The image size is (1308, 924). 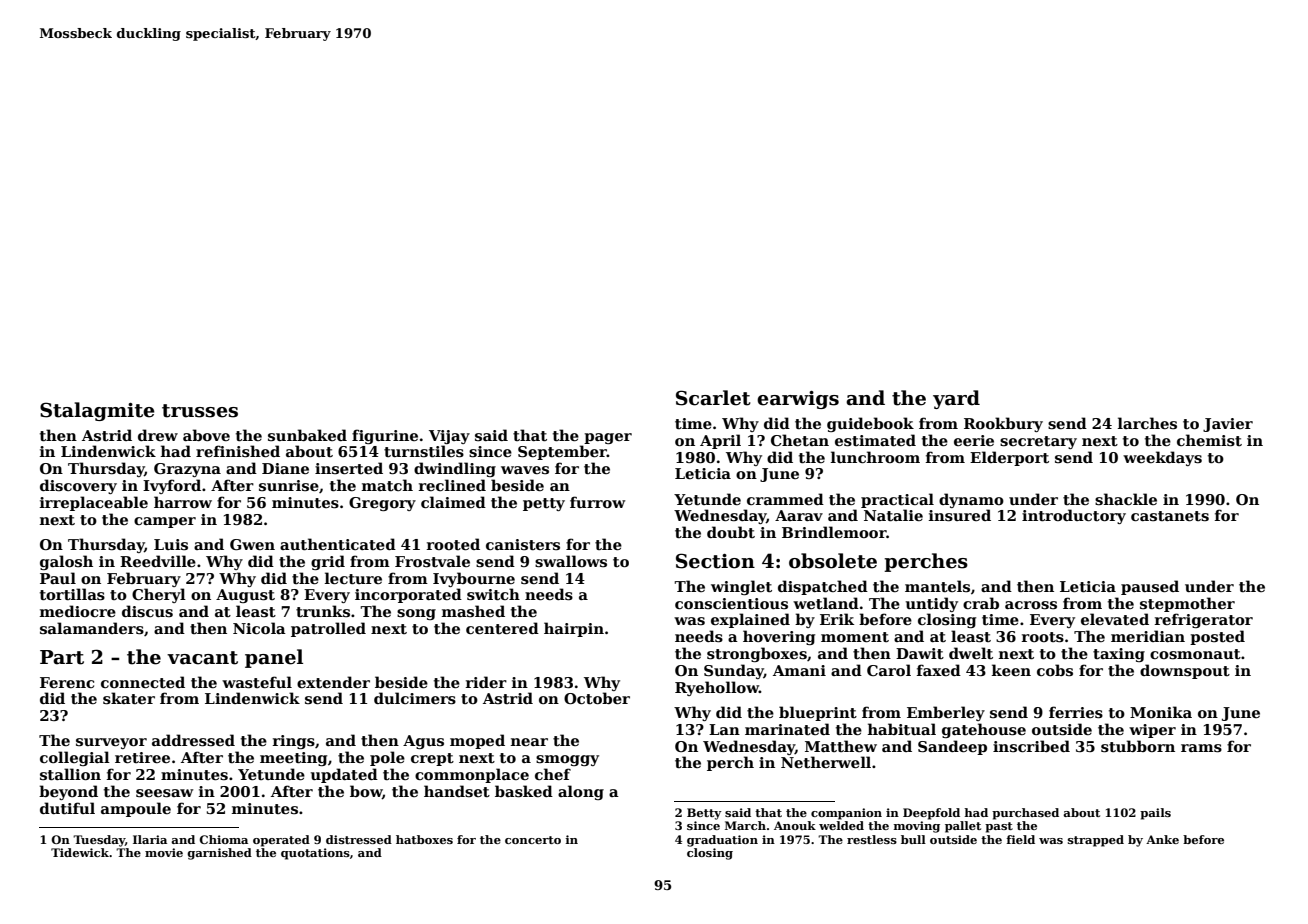 What do you see at coordinates (353, 578) in the screenshot?
I see `lecture` at bounding box center [353, 578].
